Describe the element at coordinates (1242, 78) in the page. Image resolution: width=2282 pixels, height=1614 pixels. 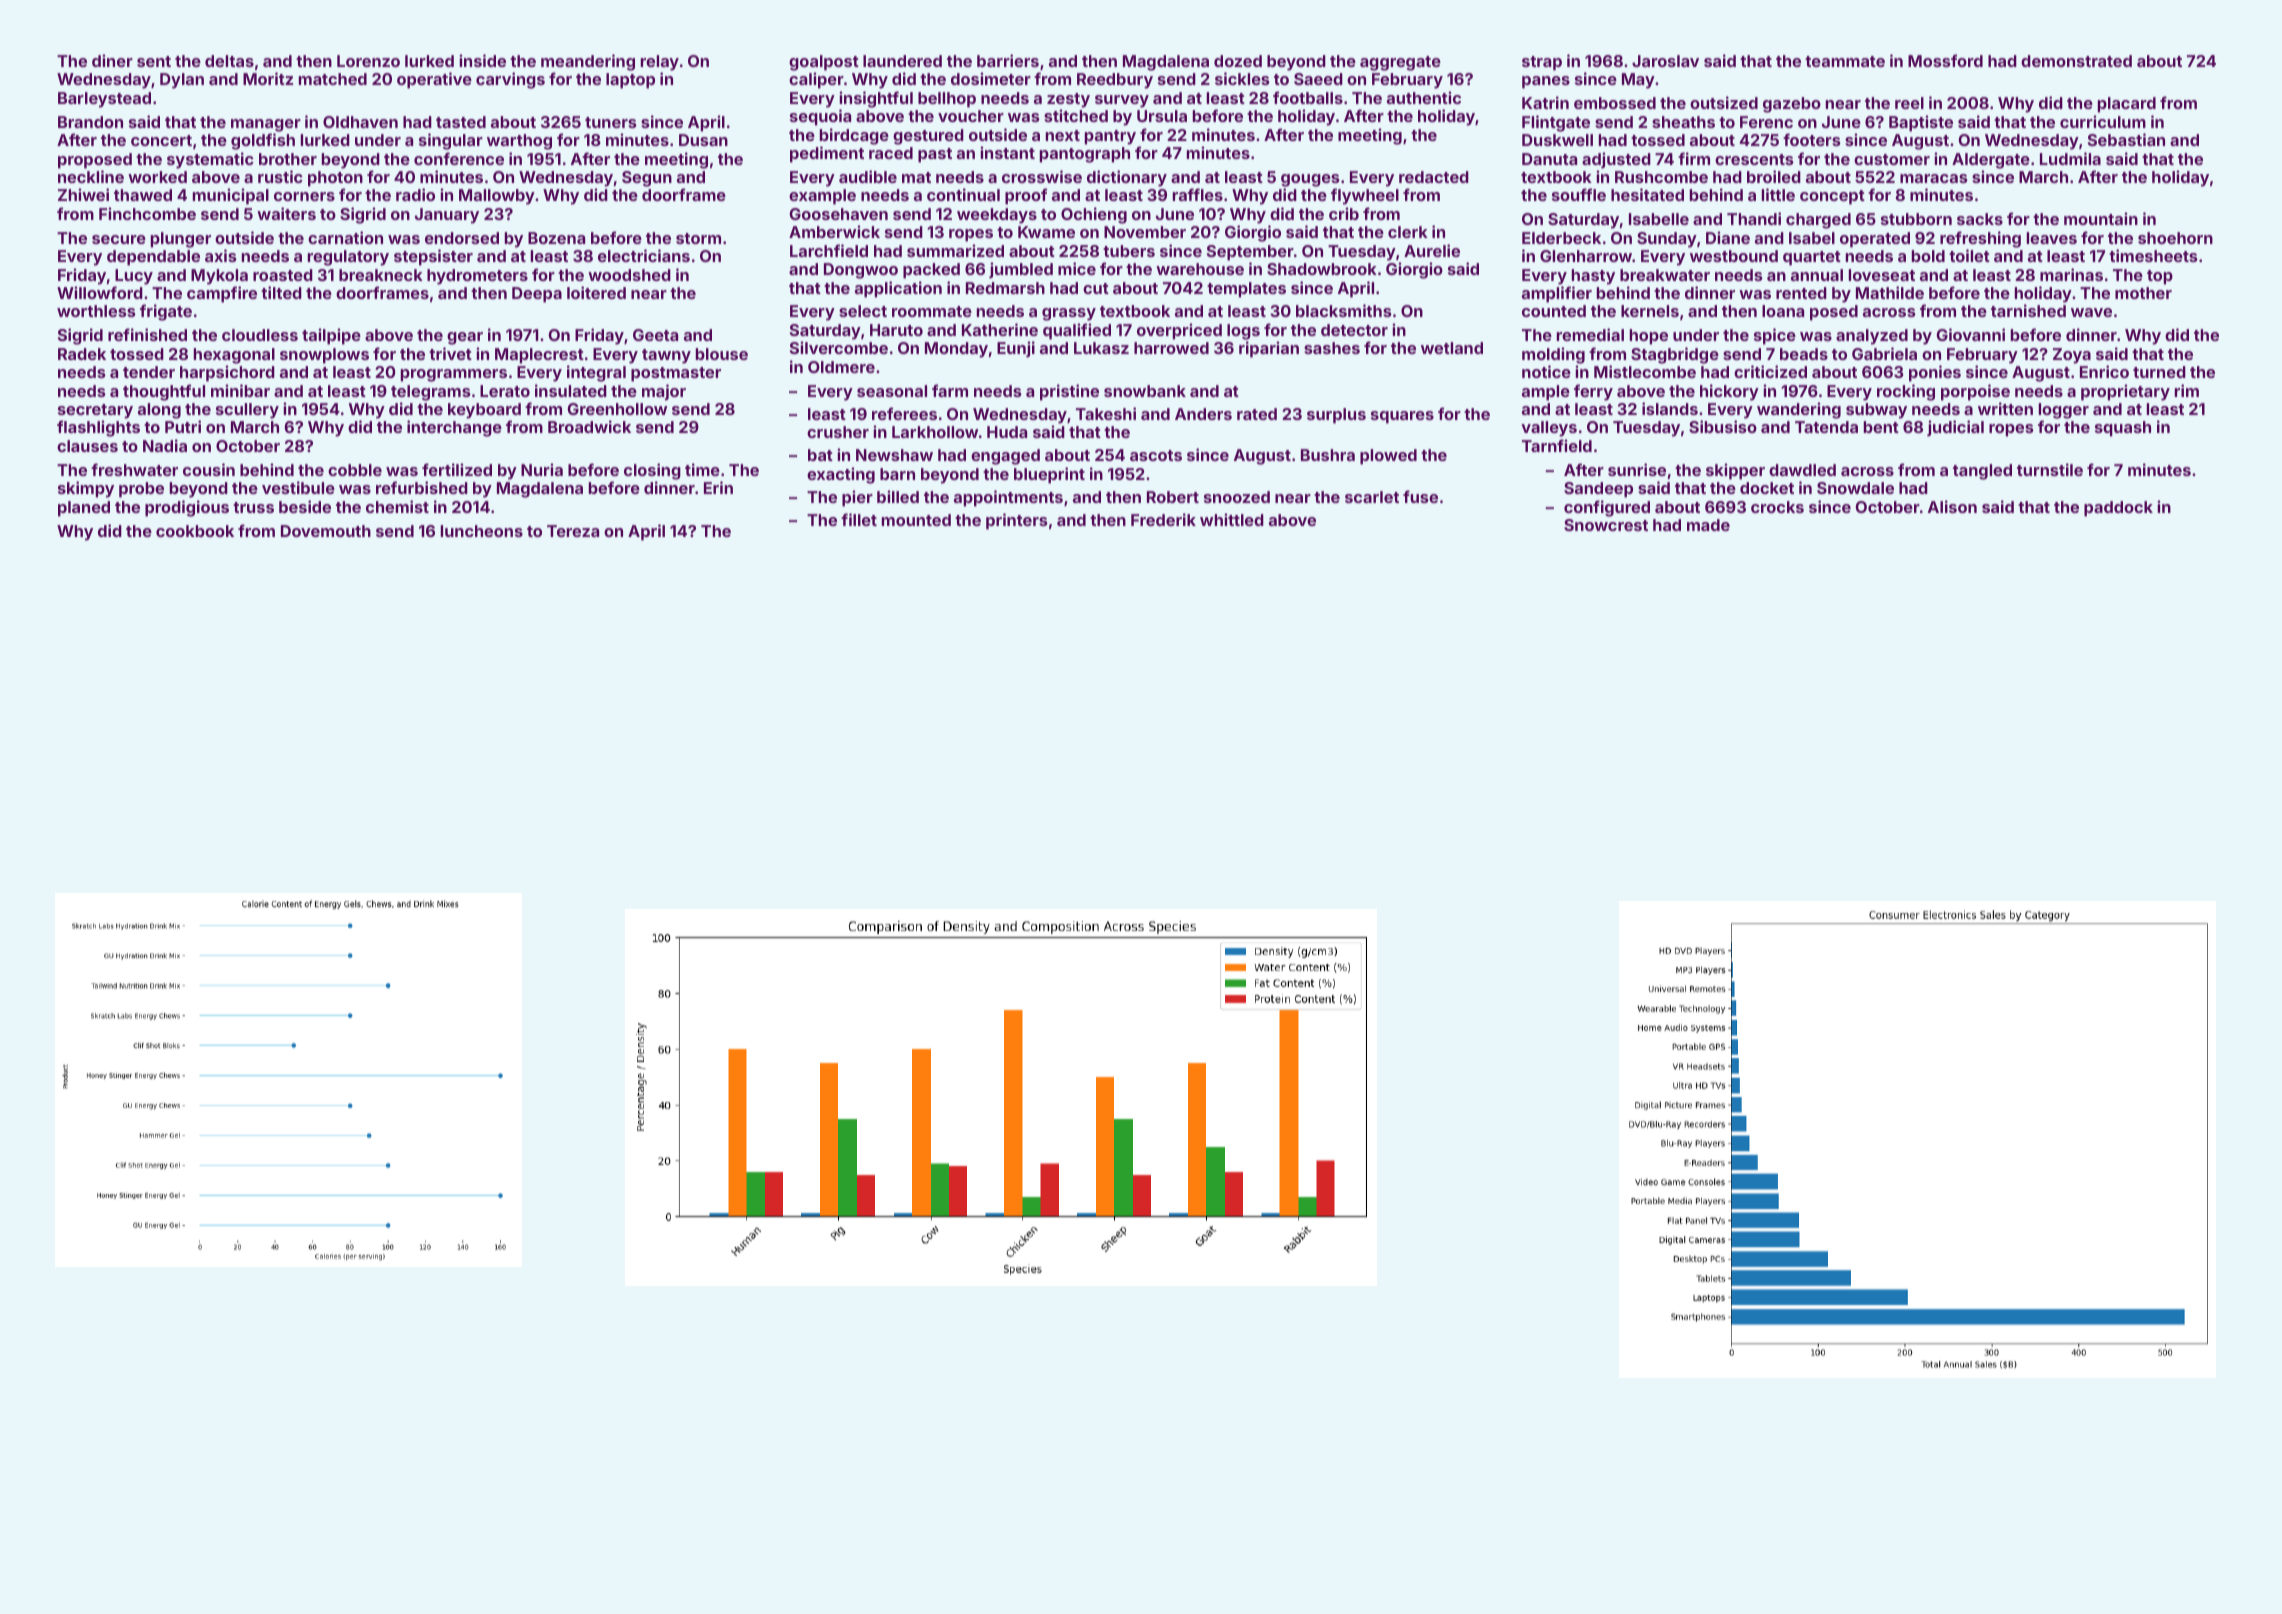
I see `sickles` at that location.
